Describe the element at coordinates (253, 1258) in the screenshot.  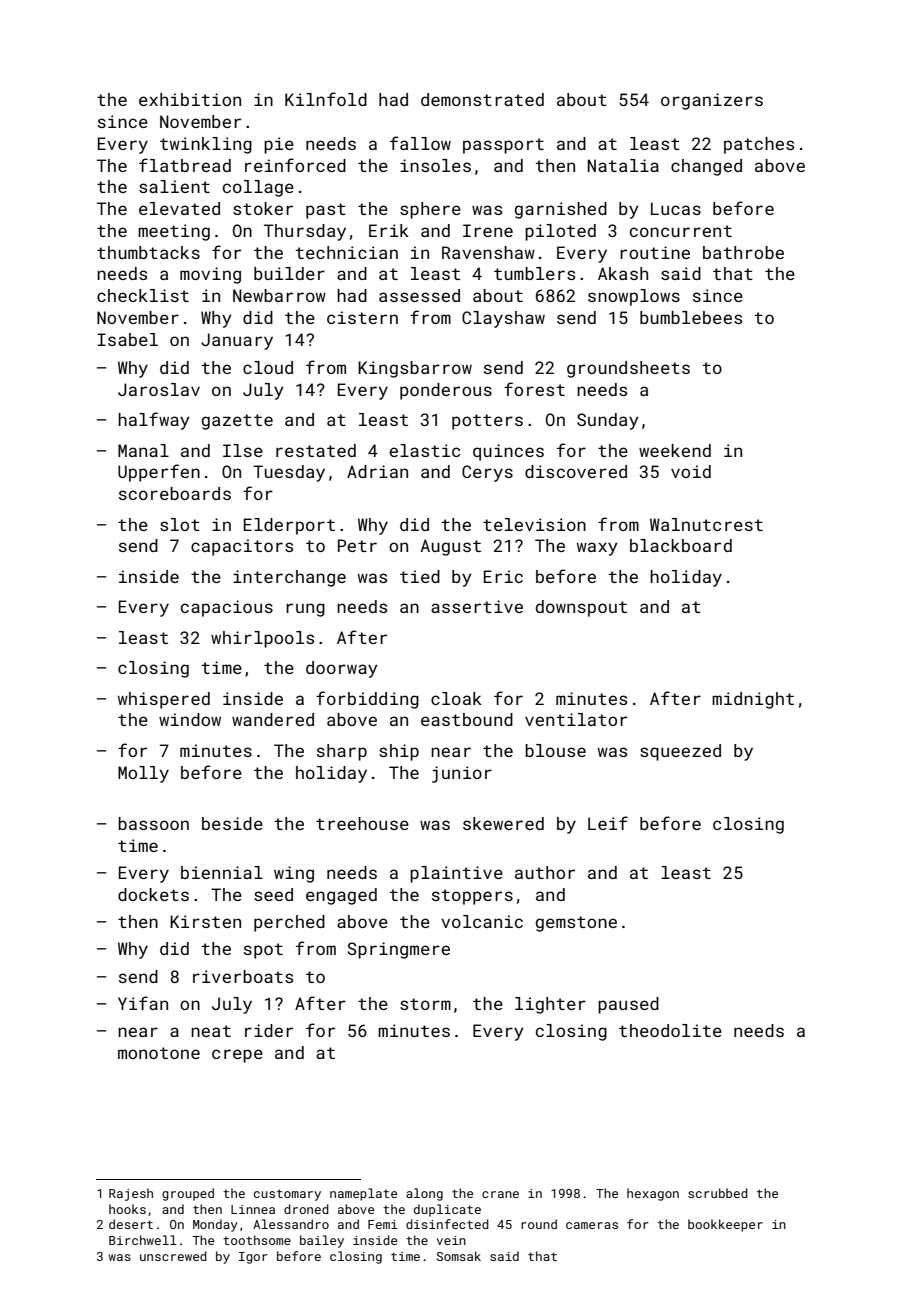
I see `Igor` at that location.
